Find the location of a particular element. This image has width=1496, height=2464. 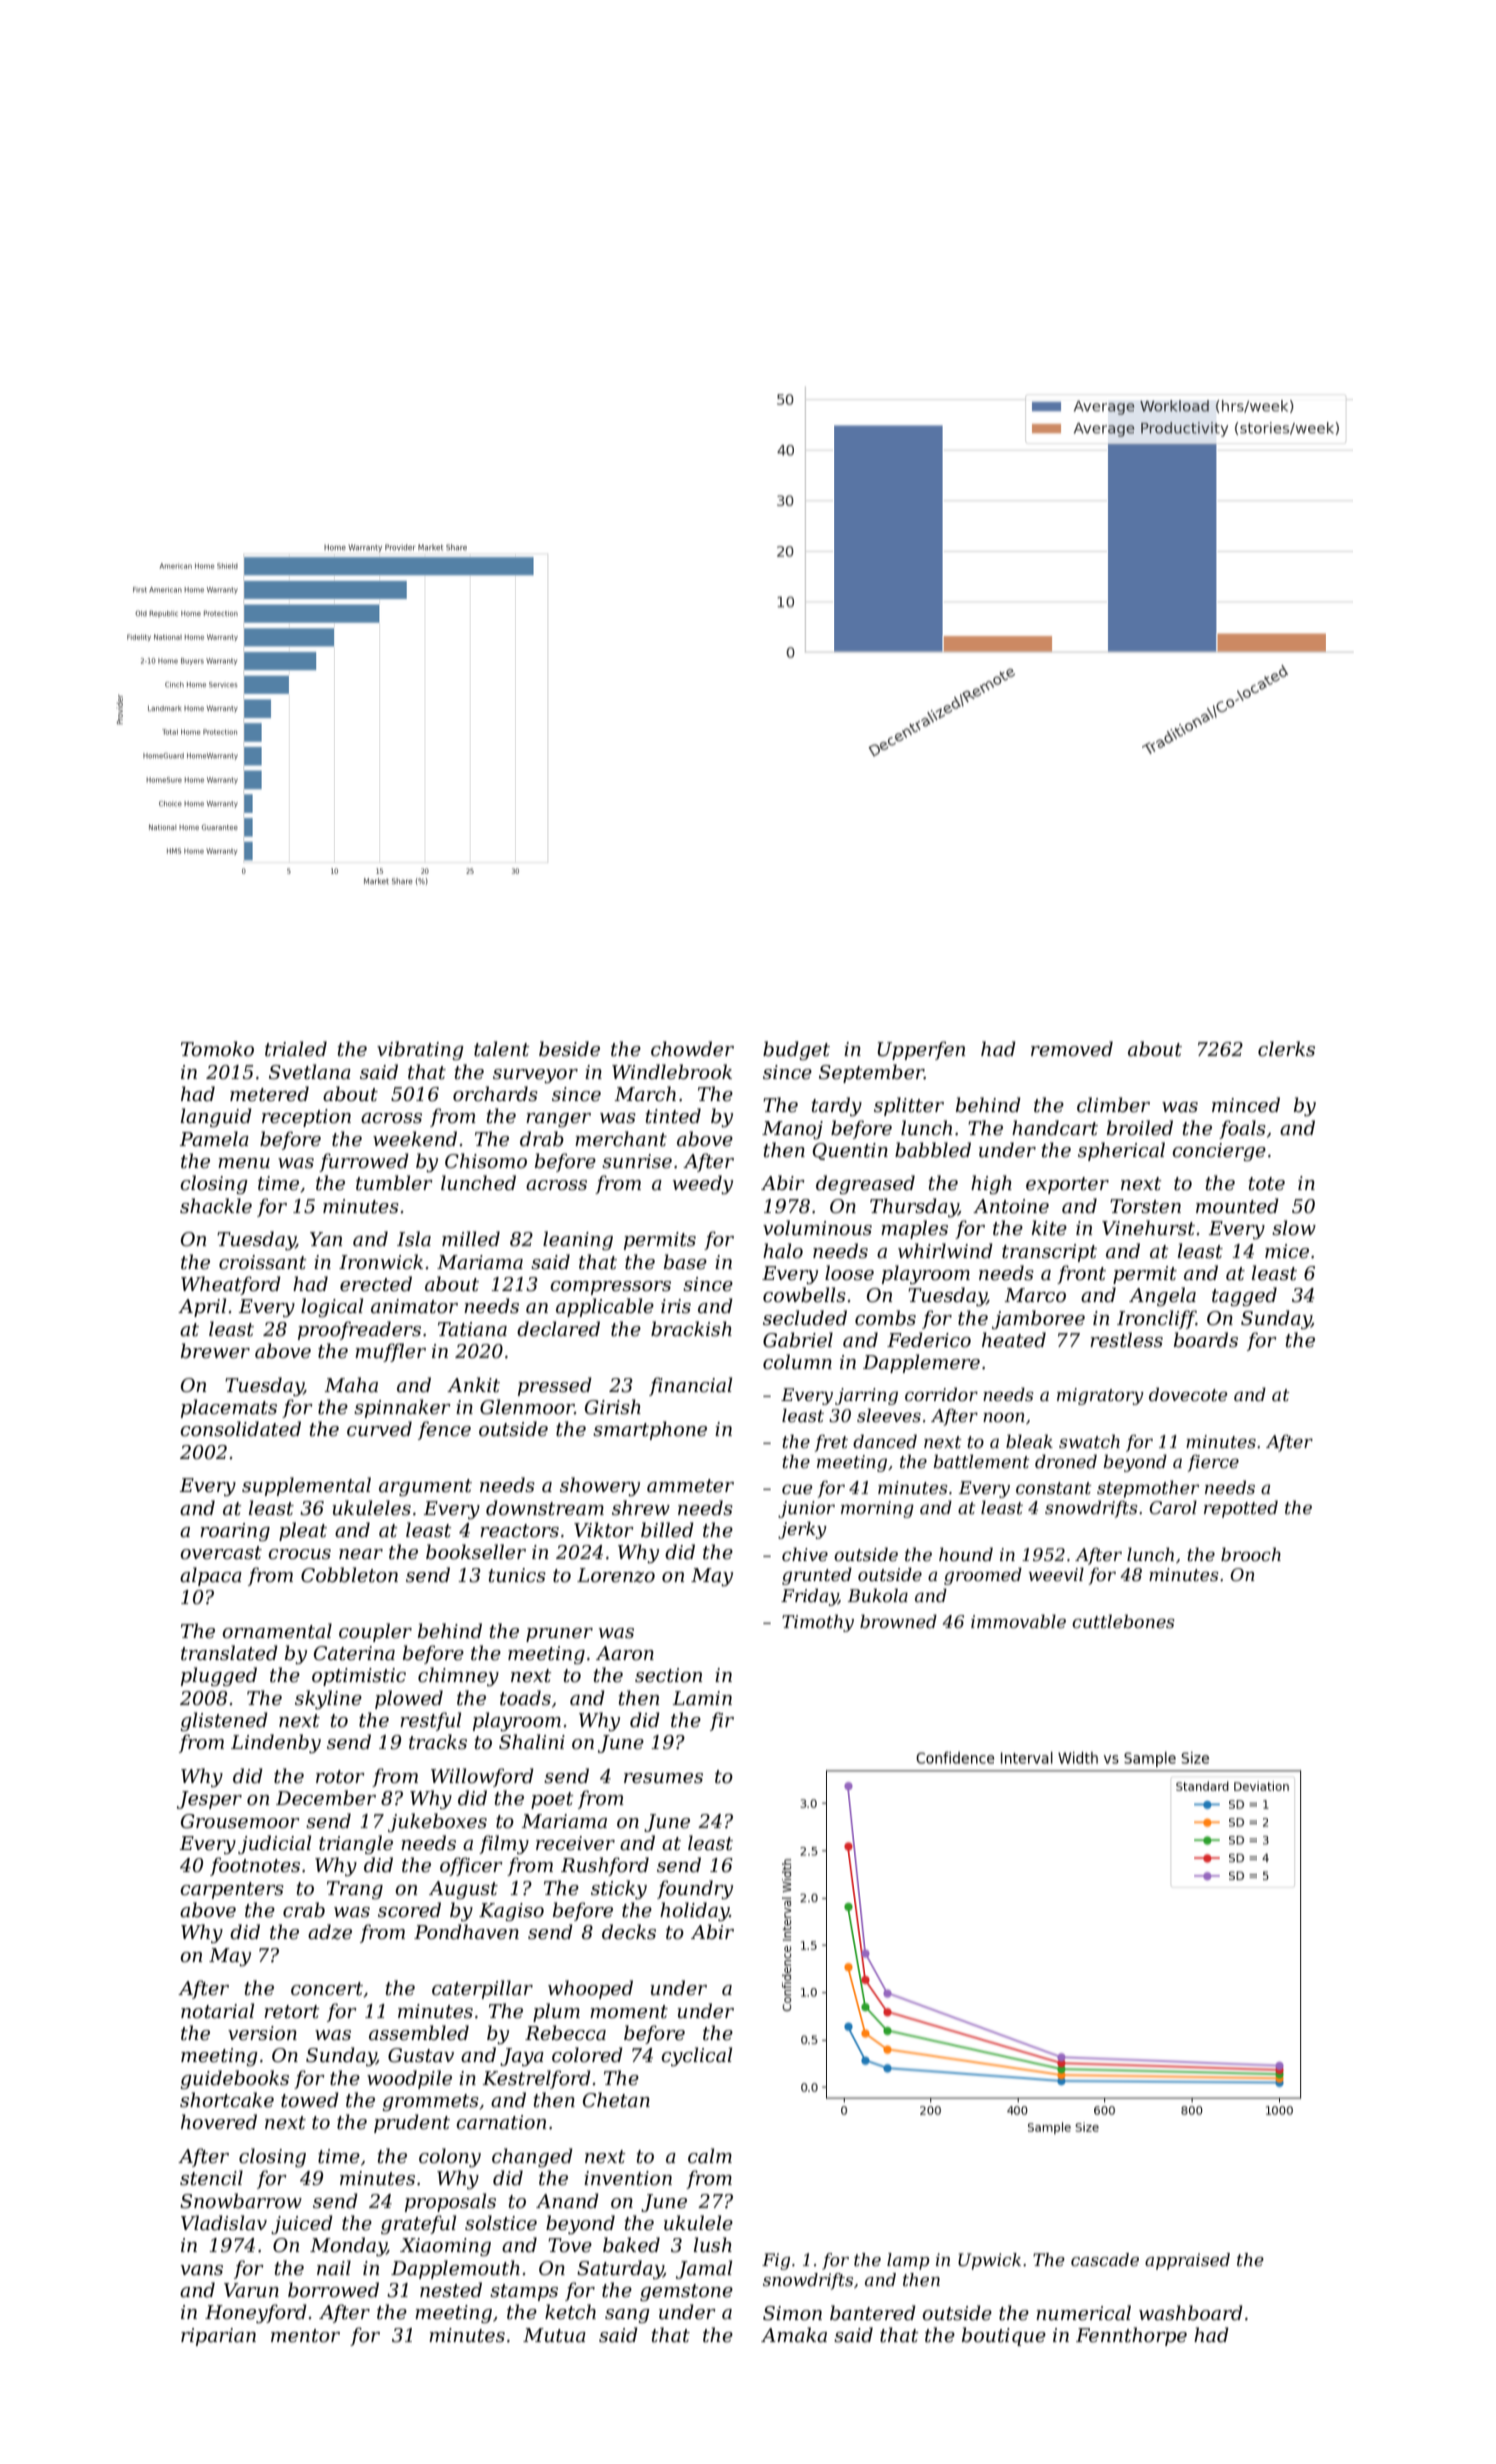

compressors is located at coordinates (610, 1288).
